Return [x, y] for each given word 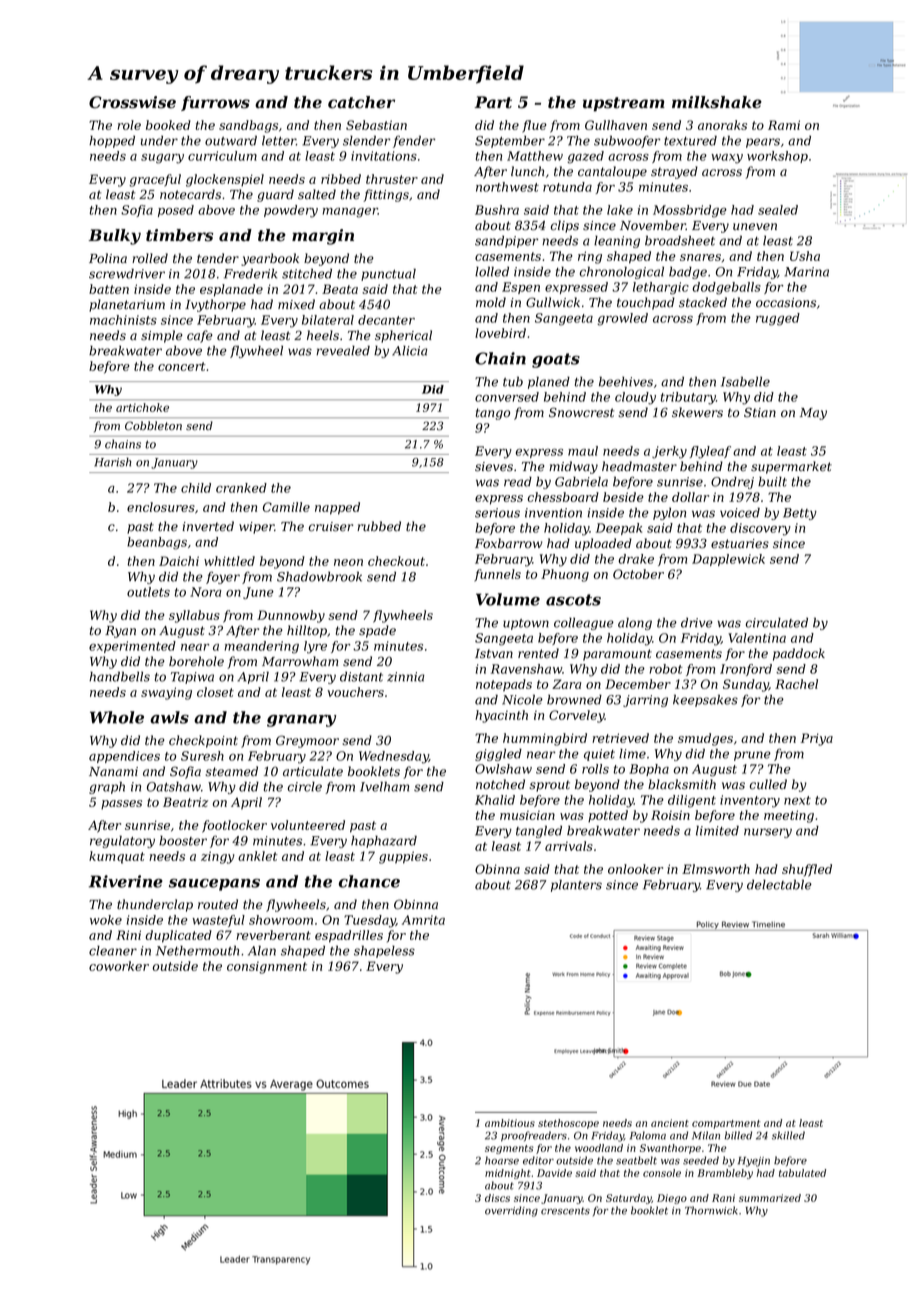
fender [414, 141]
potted [608, 816]
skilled [788, 1135]
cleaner [113, 951]
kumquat [117, 857]
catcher [361, 102]
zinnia [406, 677]
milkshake [717, 102]
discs [497, 1198]
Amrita [423, 920]
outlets [148, 592]
